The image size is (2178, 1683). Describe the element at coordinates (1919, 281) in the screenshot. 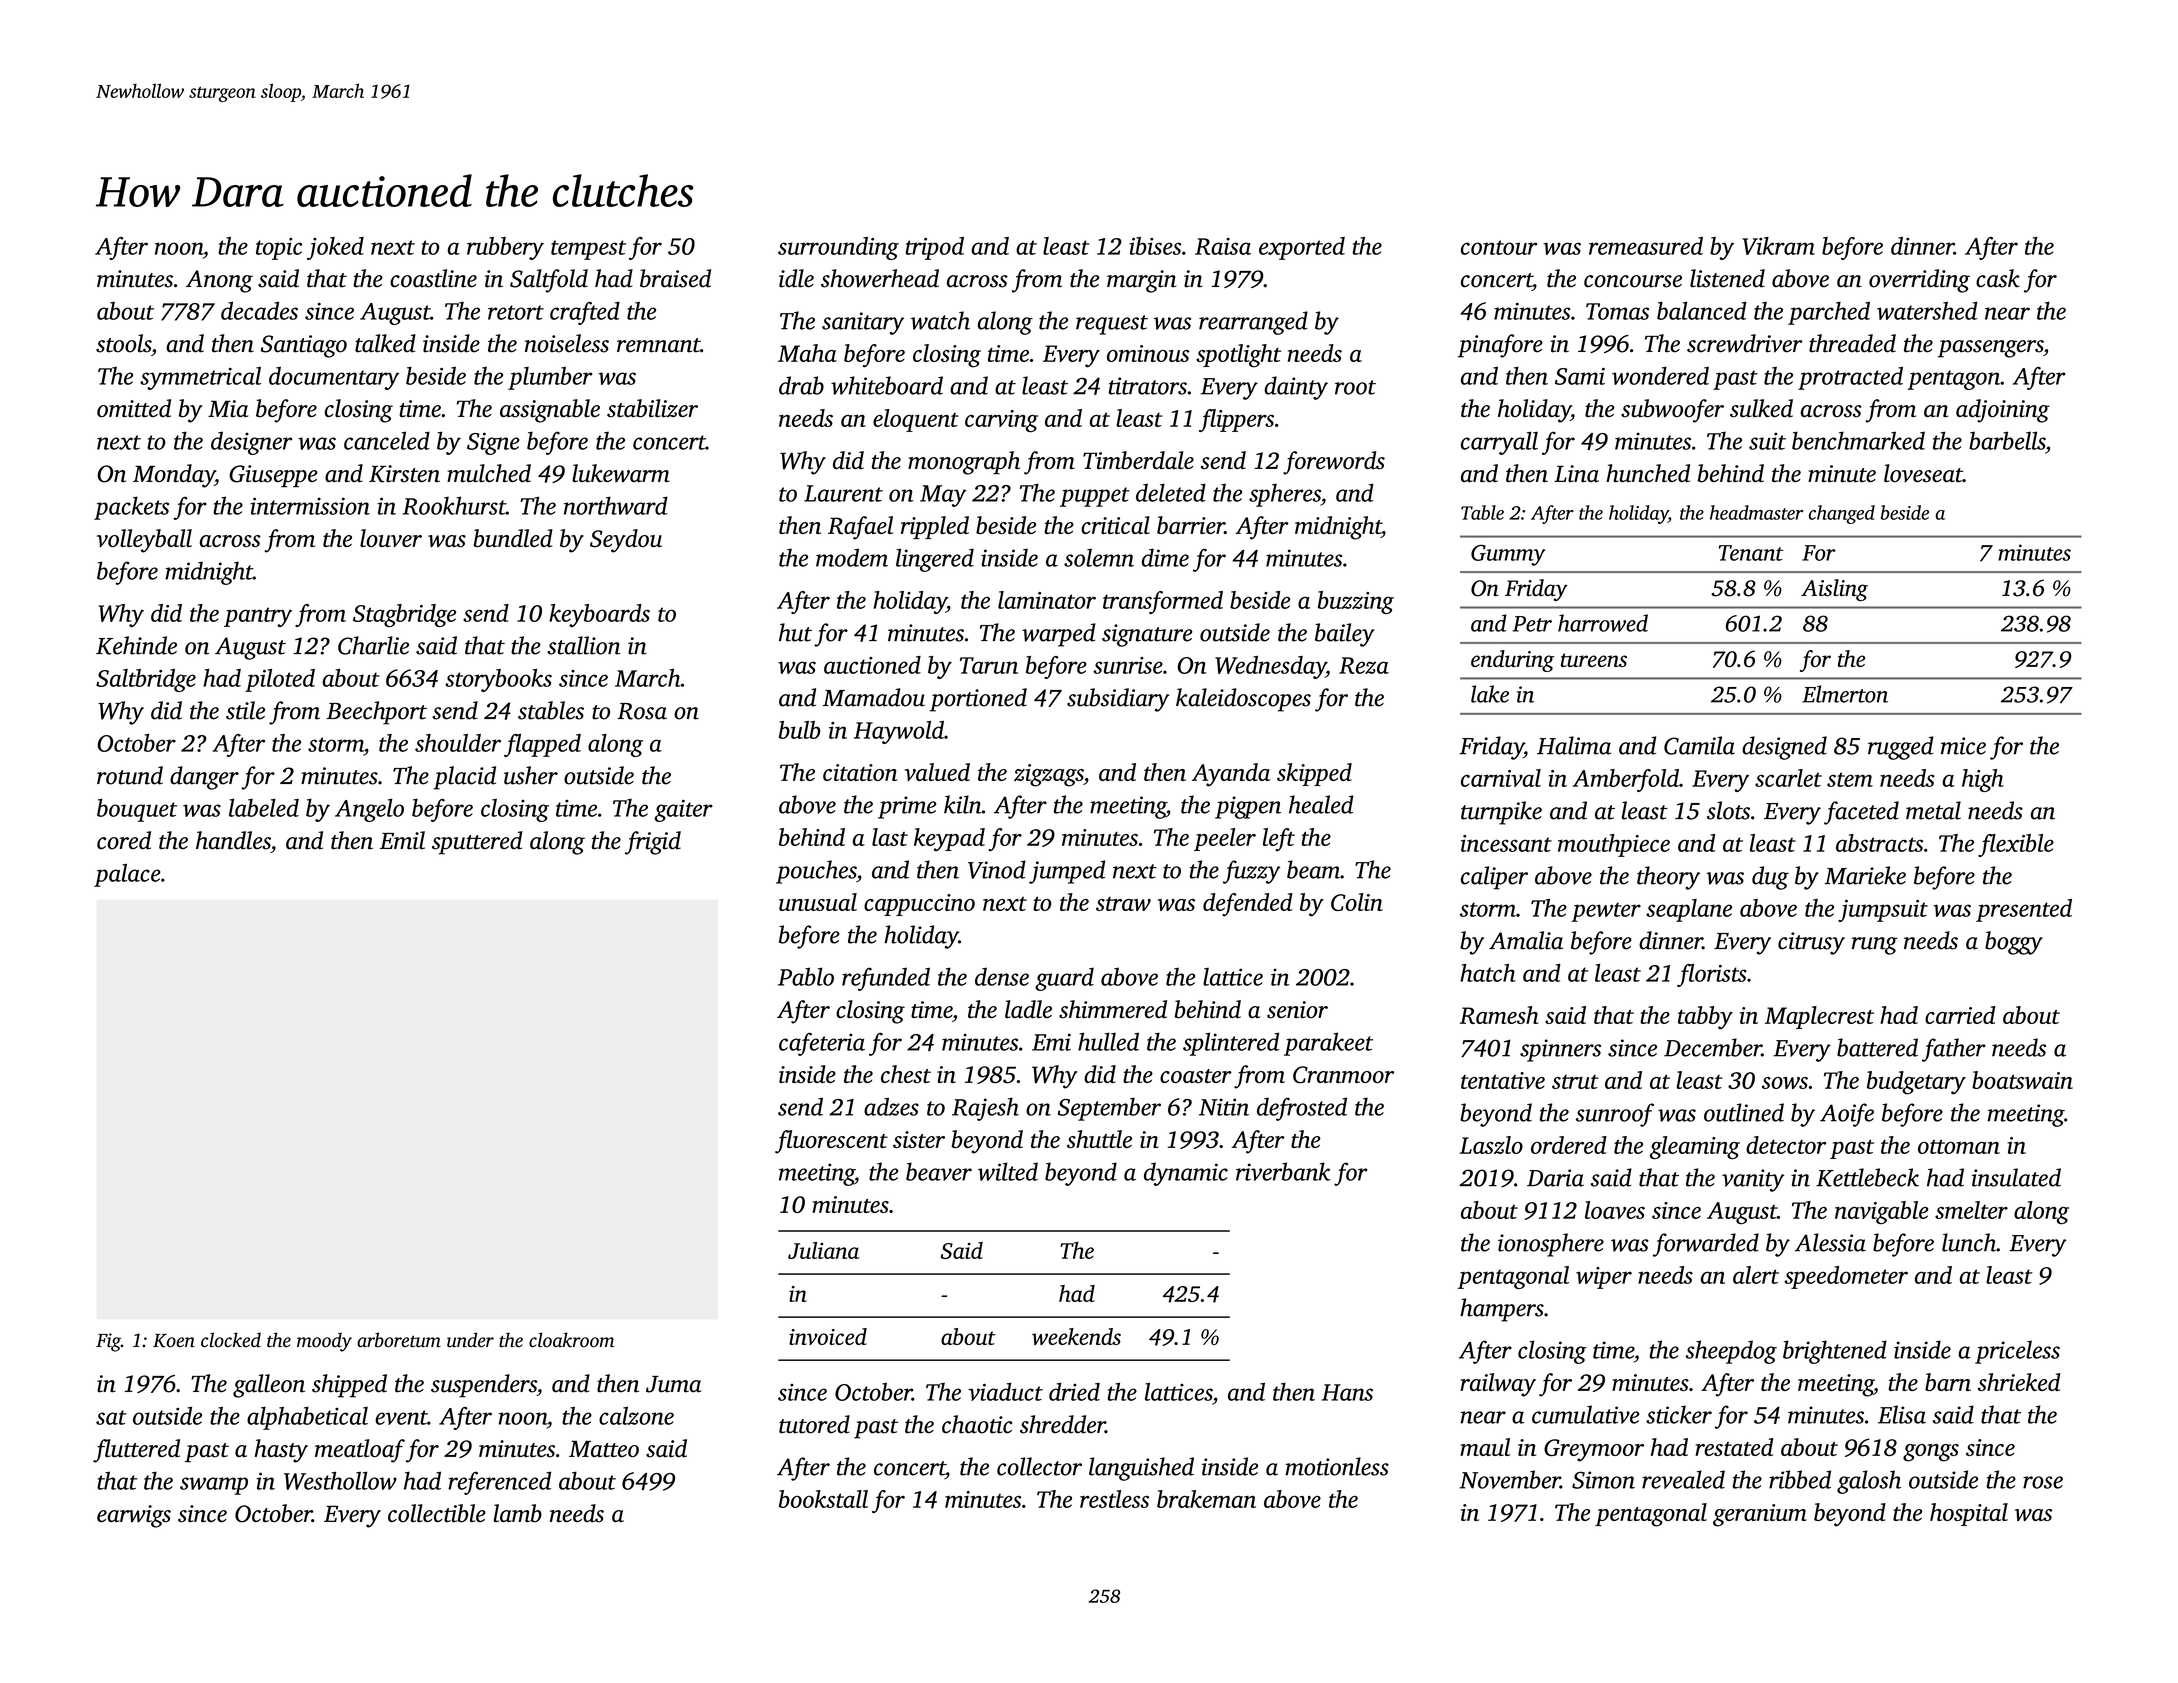

I see `overriding` at that location.
